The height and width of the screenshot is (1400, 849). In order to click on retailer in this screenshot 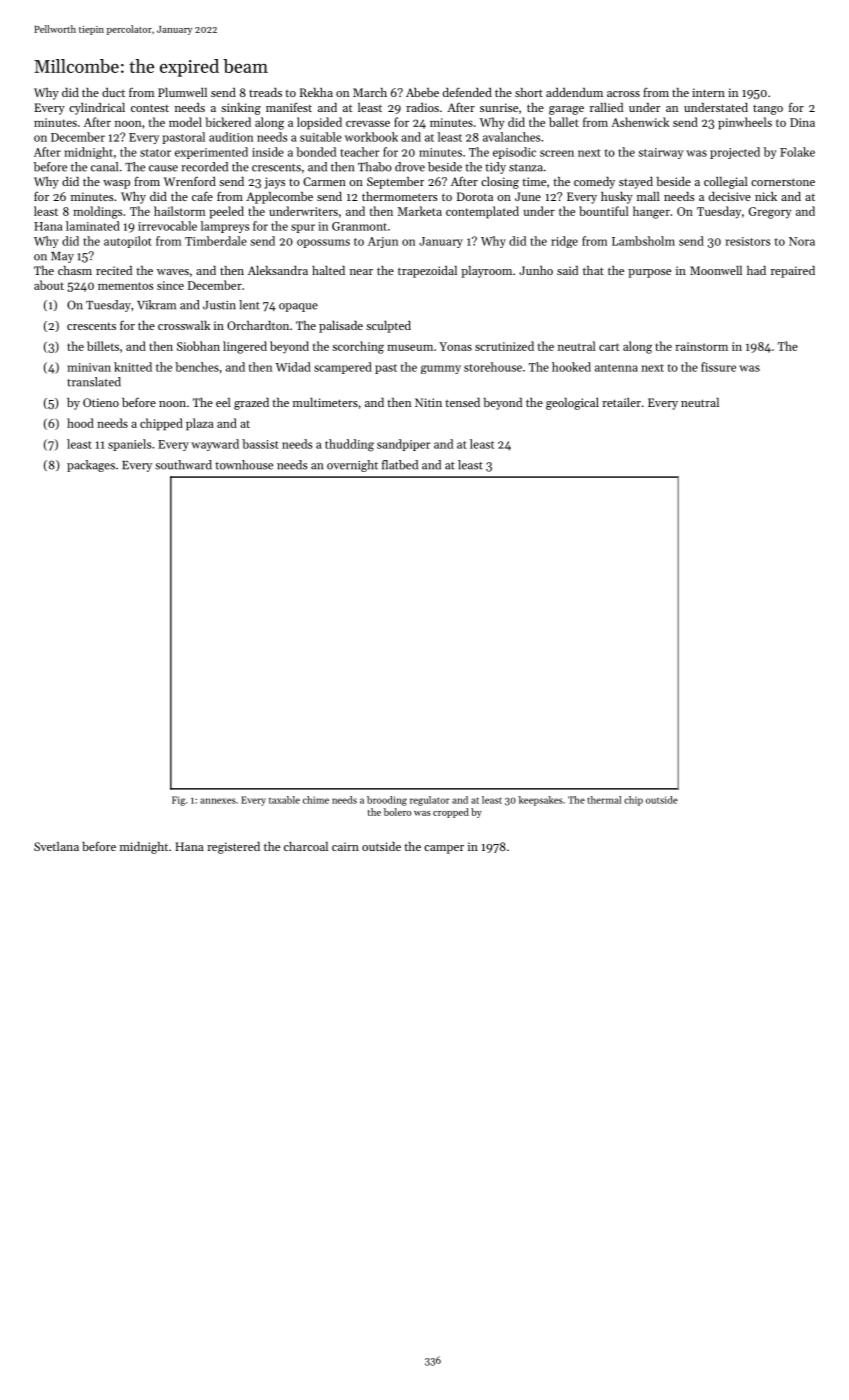, I will do `click(621, 402)`.
